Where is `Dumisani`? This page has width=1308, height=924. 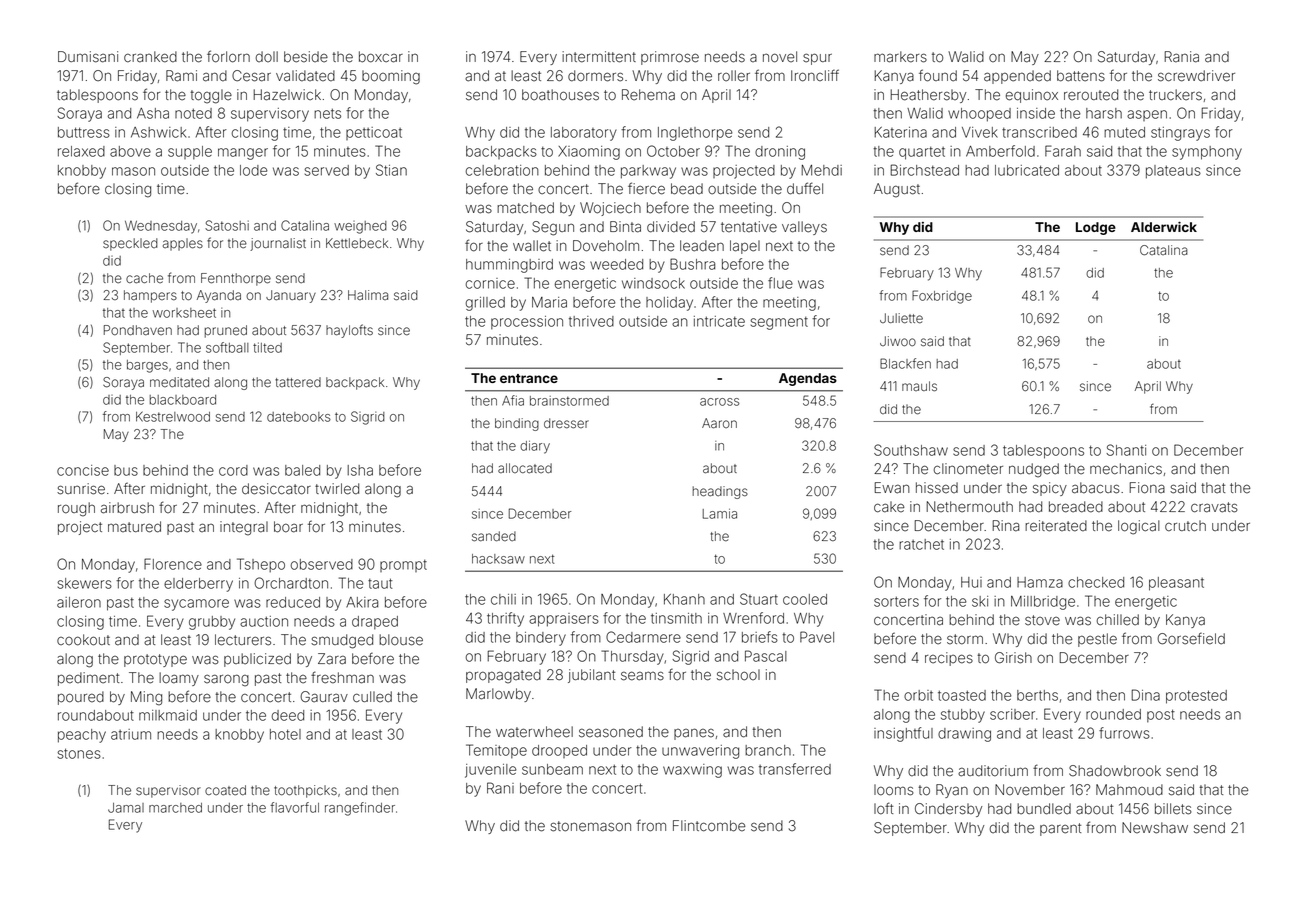 Dumisani is located at coordinates (88, 57).
